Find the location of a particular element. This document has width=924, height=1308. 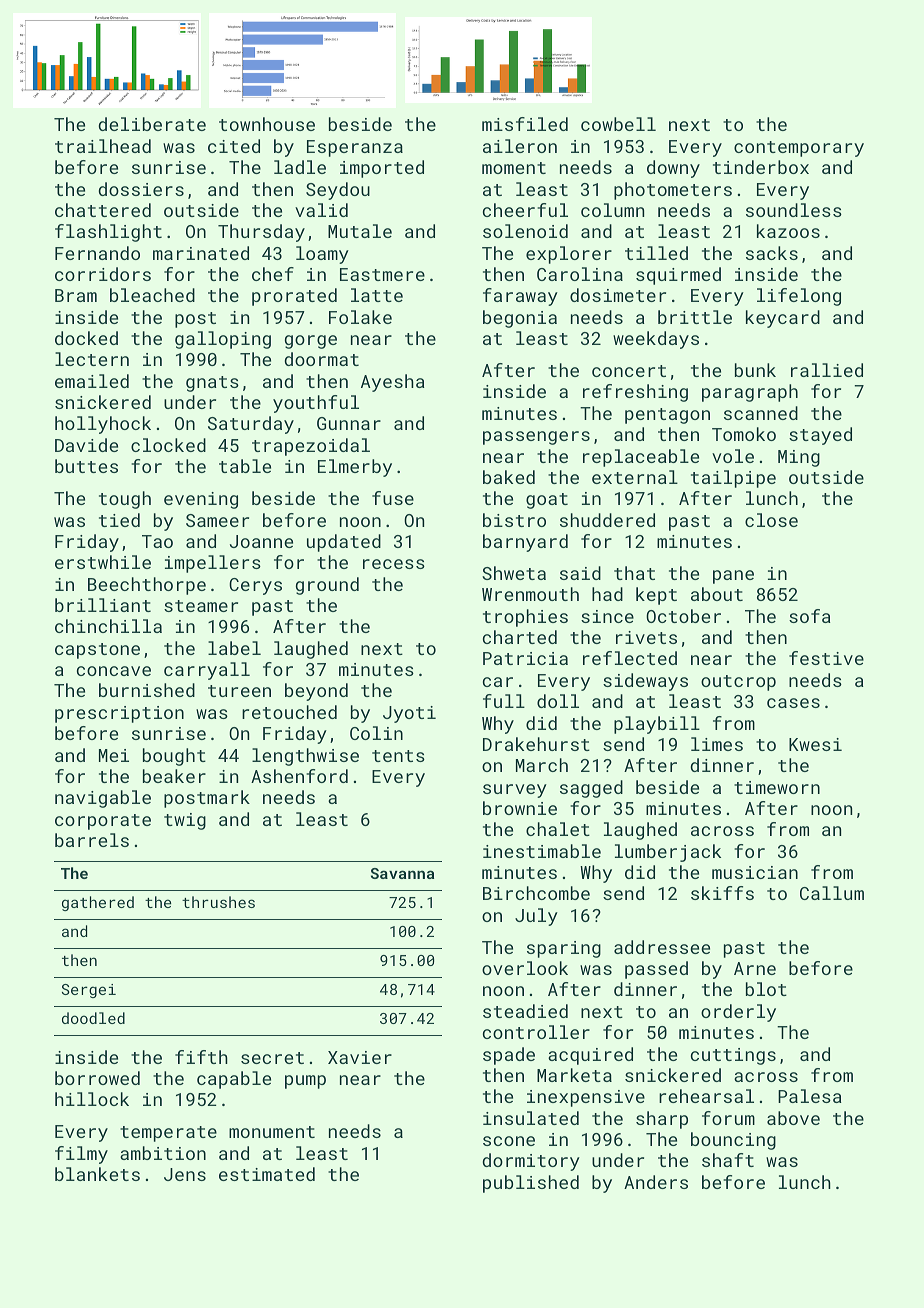

pentagon is located at coordinates (667, 416).
